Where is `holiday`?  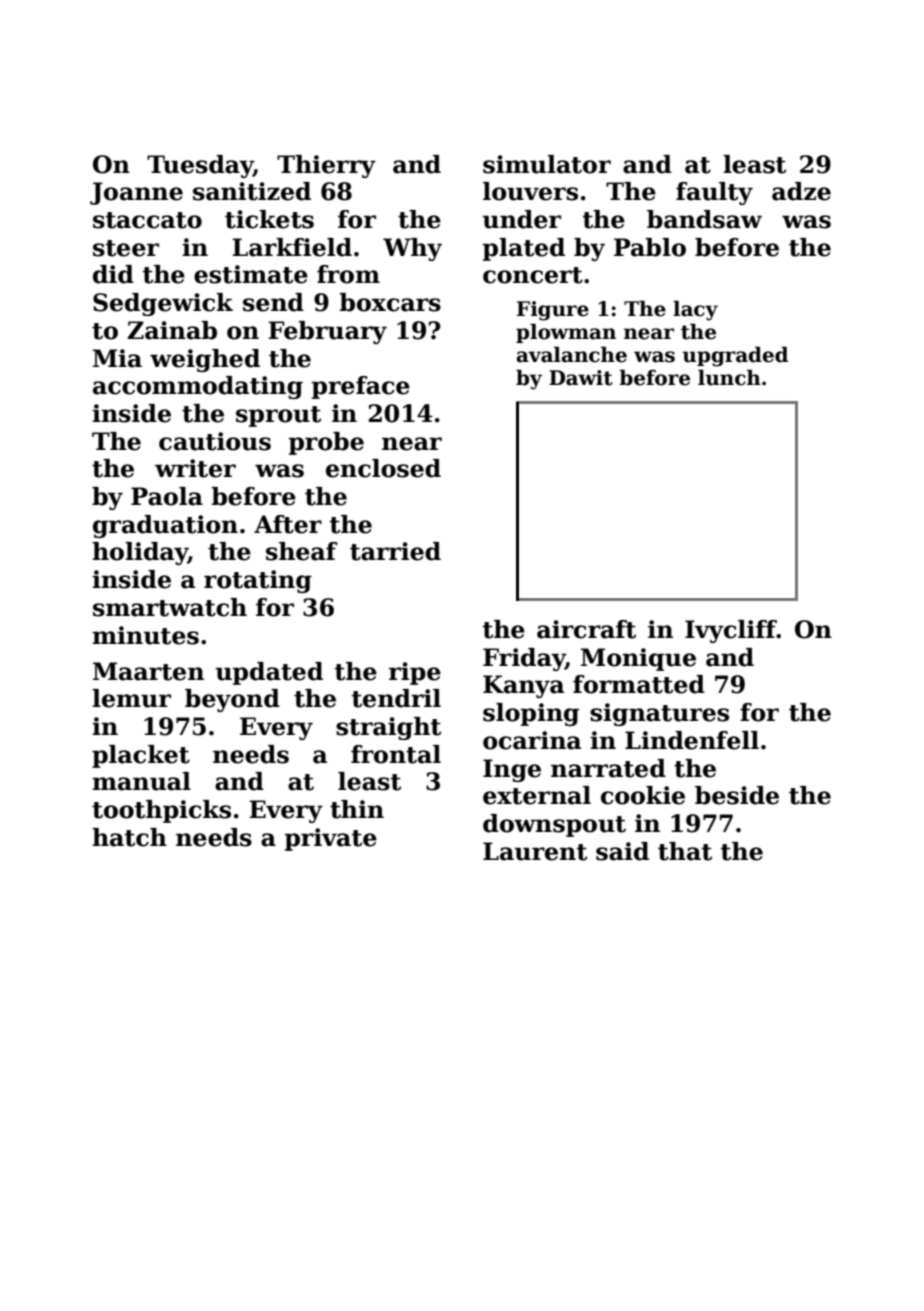
holiday is located at coordinates (140, 553).
